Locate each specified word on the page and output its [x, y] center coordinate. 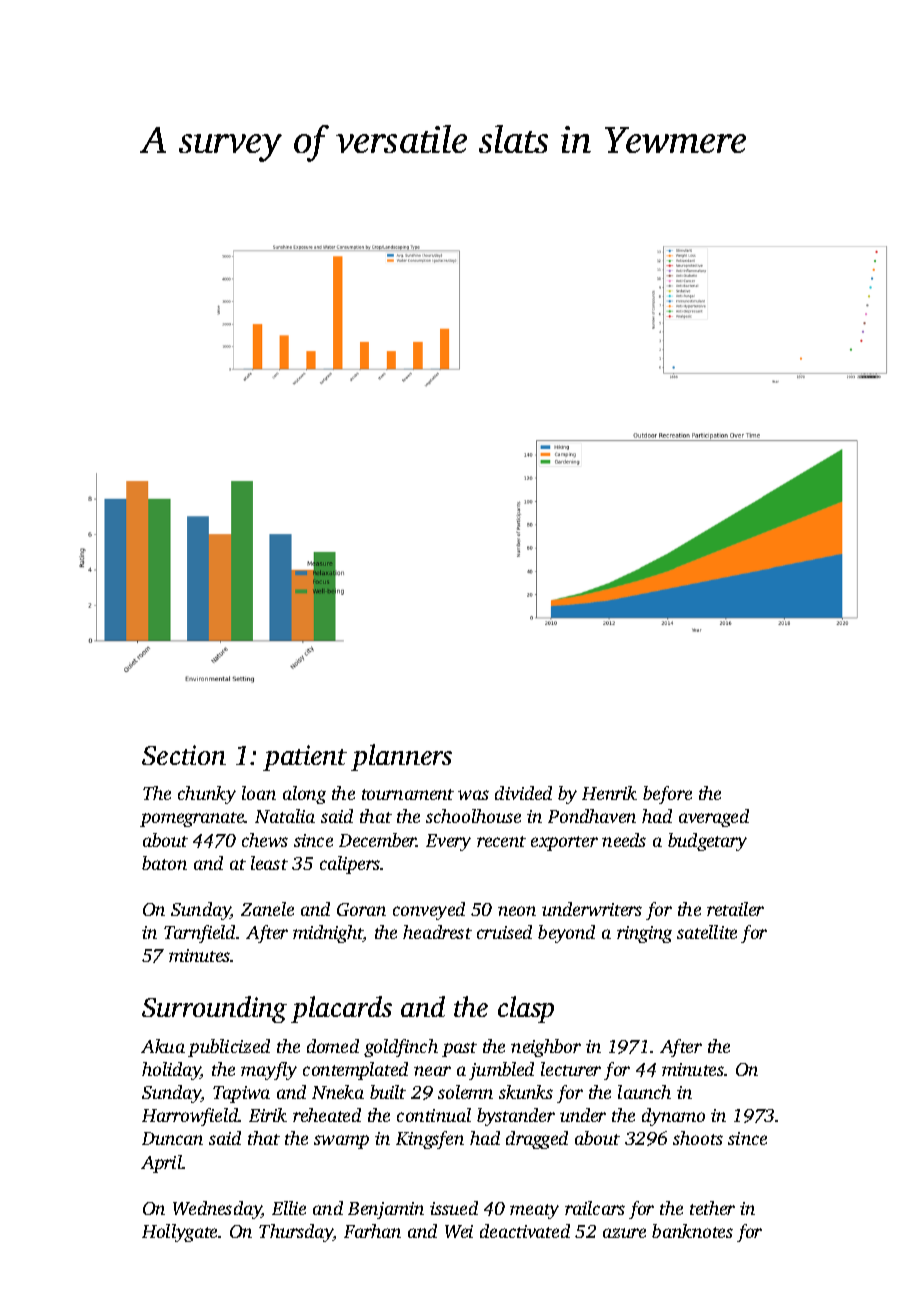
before [667, 795]
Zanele [267, 909]
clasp [526, 1009]
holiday [171, 1071]
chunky [207, 795]
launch [644, 1092]
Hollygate [179, 1233]
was [473, 795]
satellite [707, 932]
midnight [328, 934]
